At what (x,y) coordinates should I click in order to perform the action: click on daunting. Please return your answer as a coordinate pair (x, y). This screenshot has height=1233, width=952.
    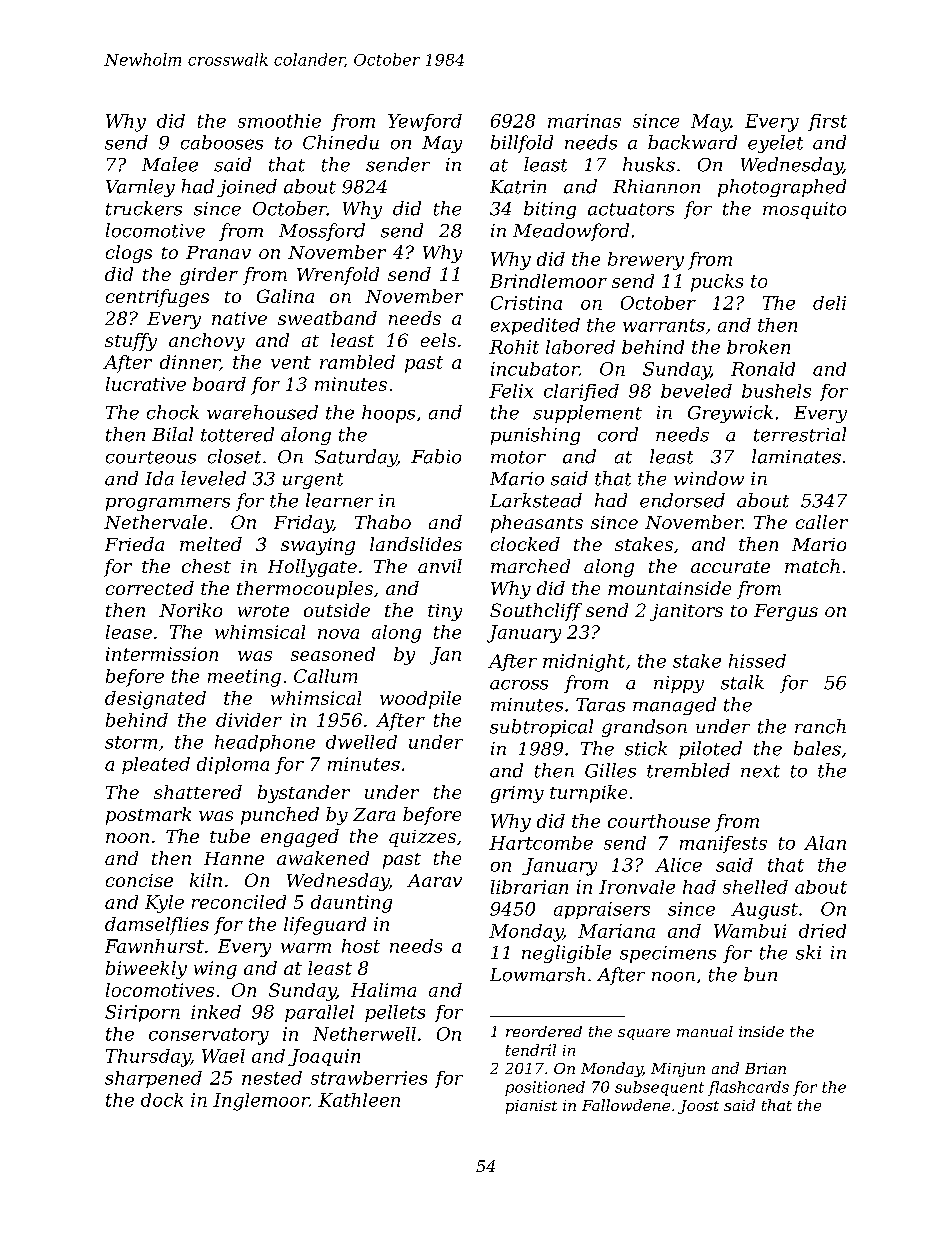
    Looking at the image, I should click on (351, 904).
